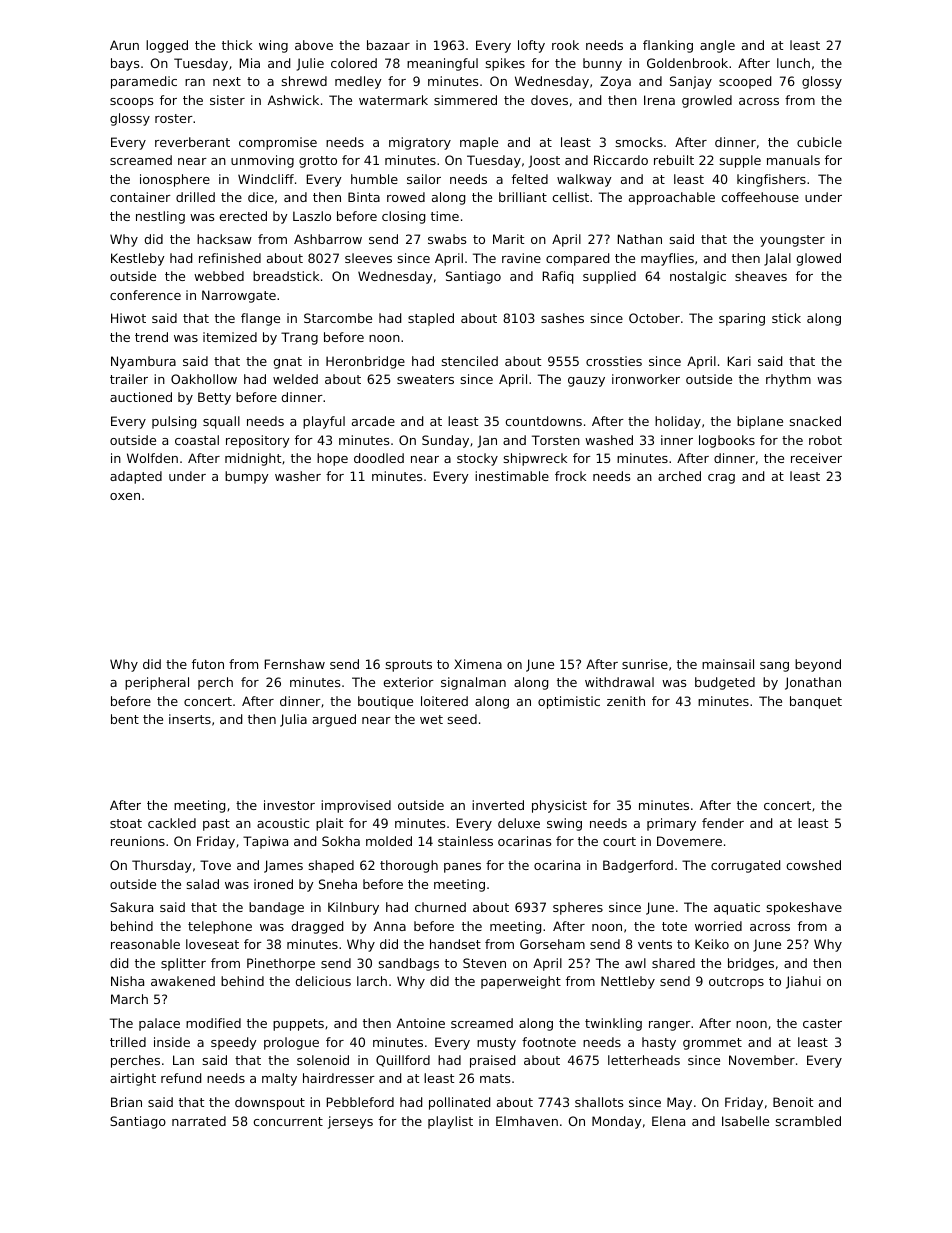  Describe the element at coordinates (208, 664) in the document. I see `futon` at that location.
